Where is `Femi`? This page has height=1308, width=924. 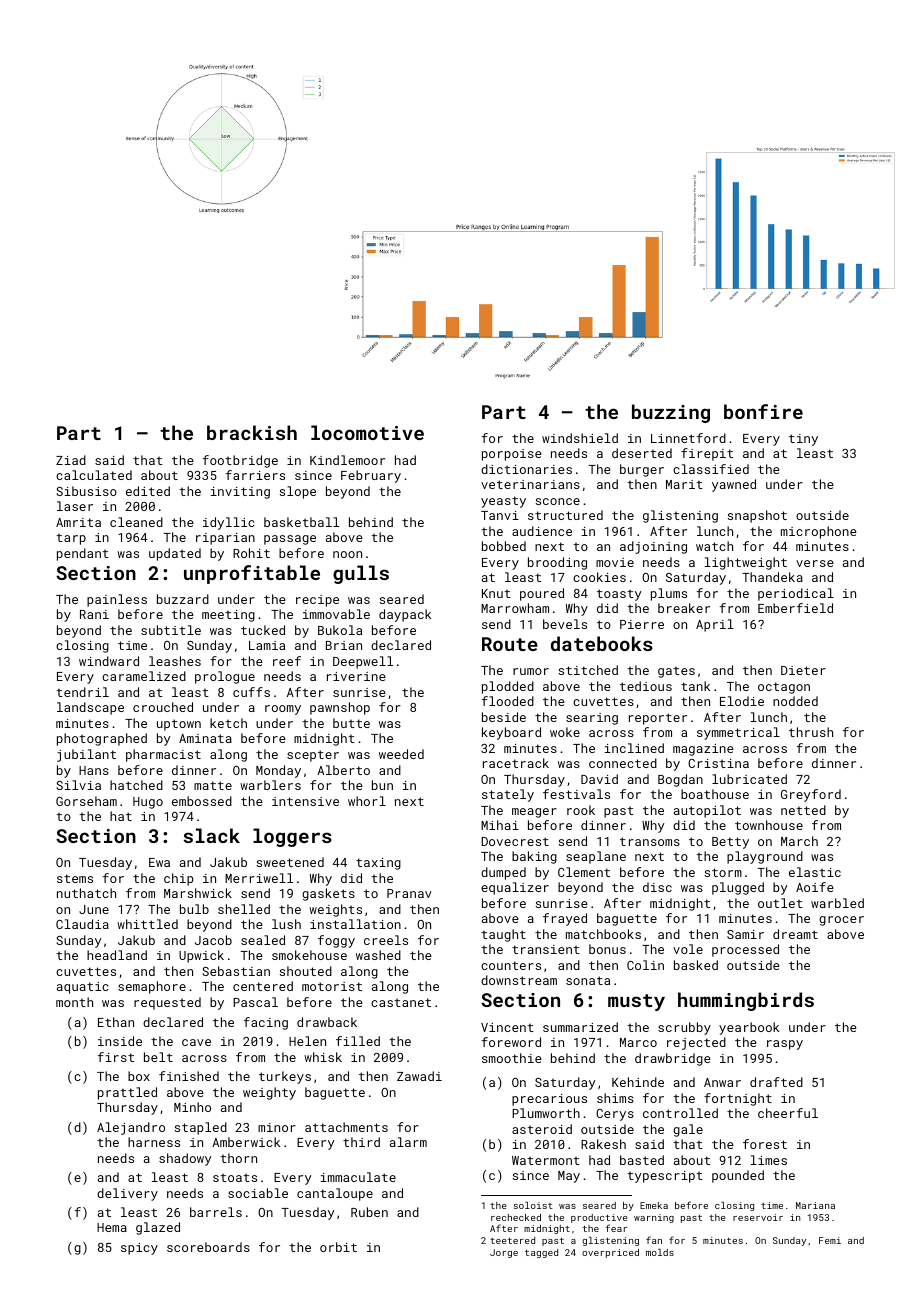
Femi is located at coordinates (830, 1240).
